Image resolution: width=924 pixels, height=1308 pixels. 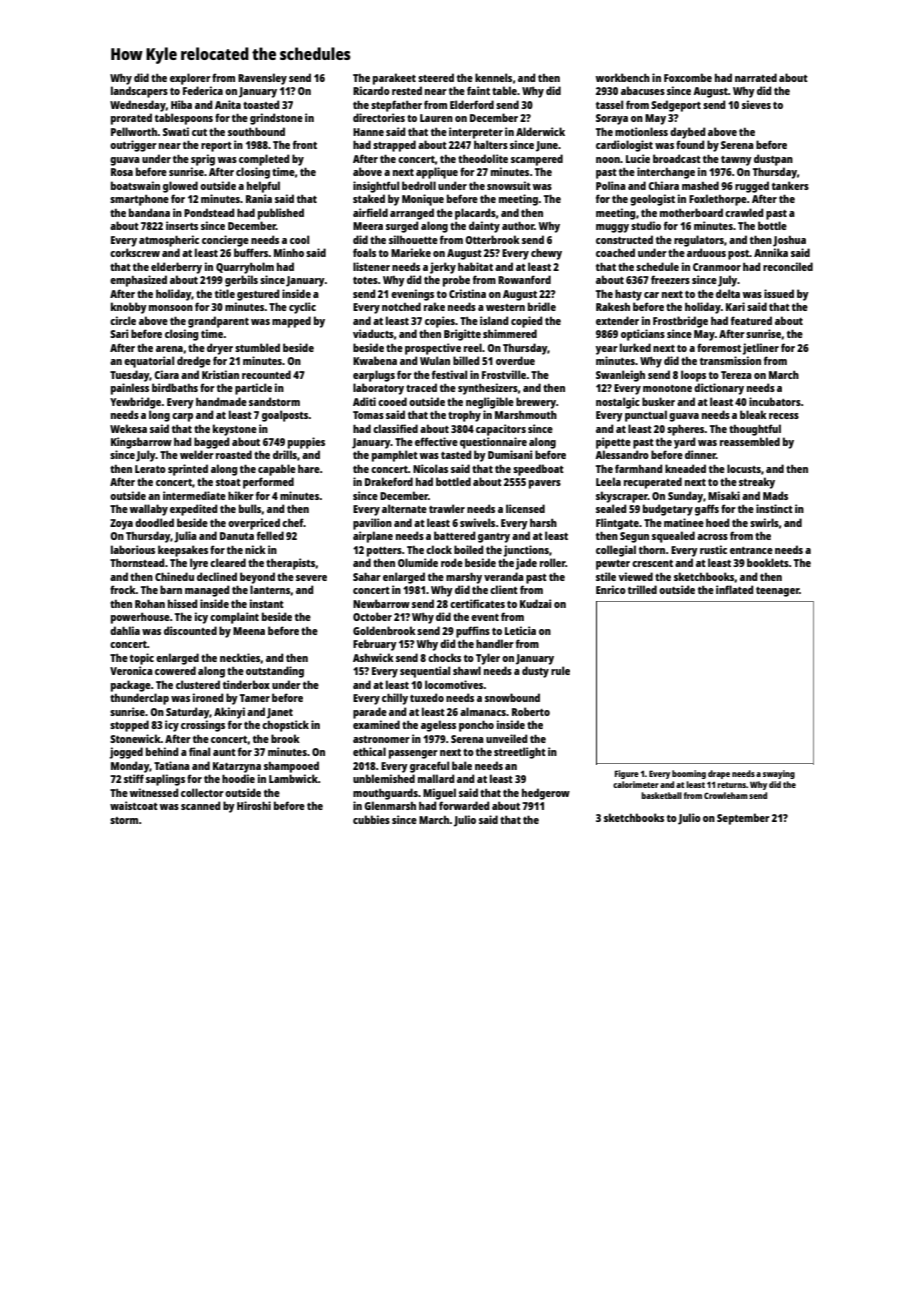 I want to click on rugged, so click(x=752, y=187).
